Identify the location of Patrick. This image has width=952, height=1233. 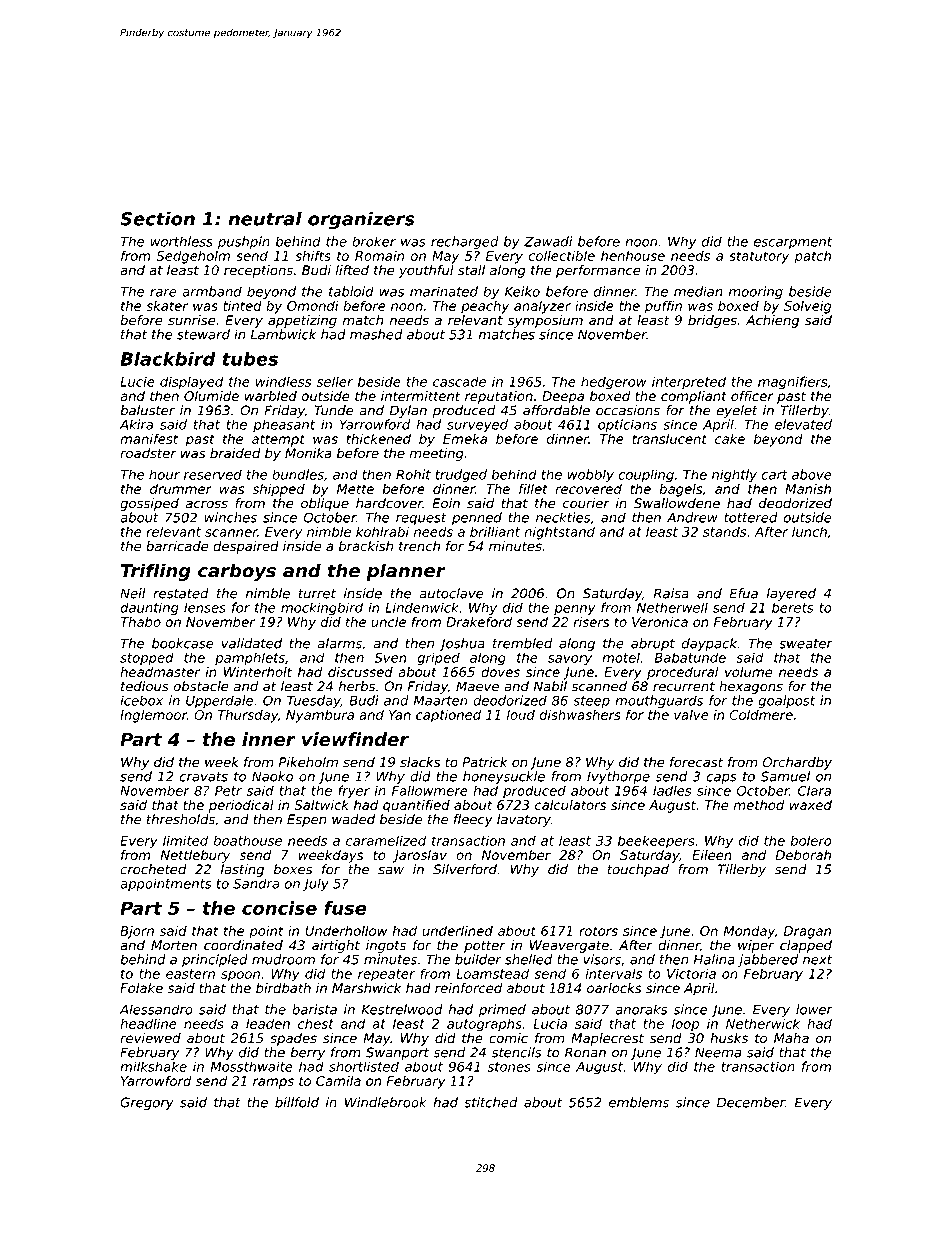
(484, 762).
